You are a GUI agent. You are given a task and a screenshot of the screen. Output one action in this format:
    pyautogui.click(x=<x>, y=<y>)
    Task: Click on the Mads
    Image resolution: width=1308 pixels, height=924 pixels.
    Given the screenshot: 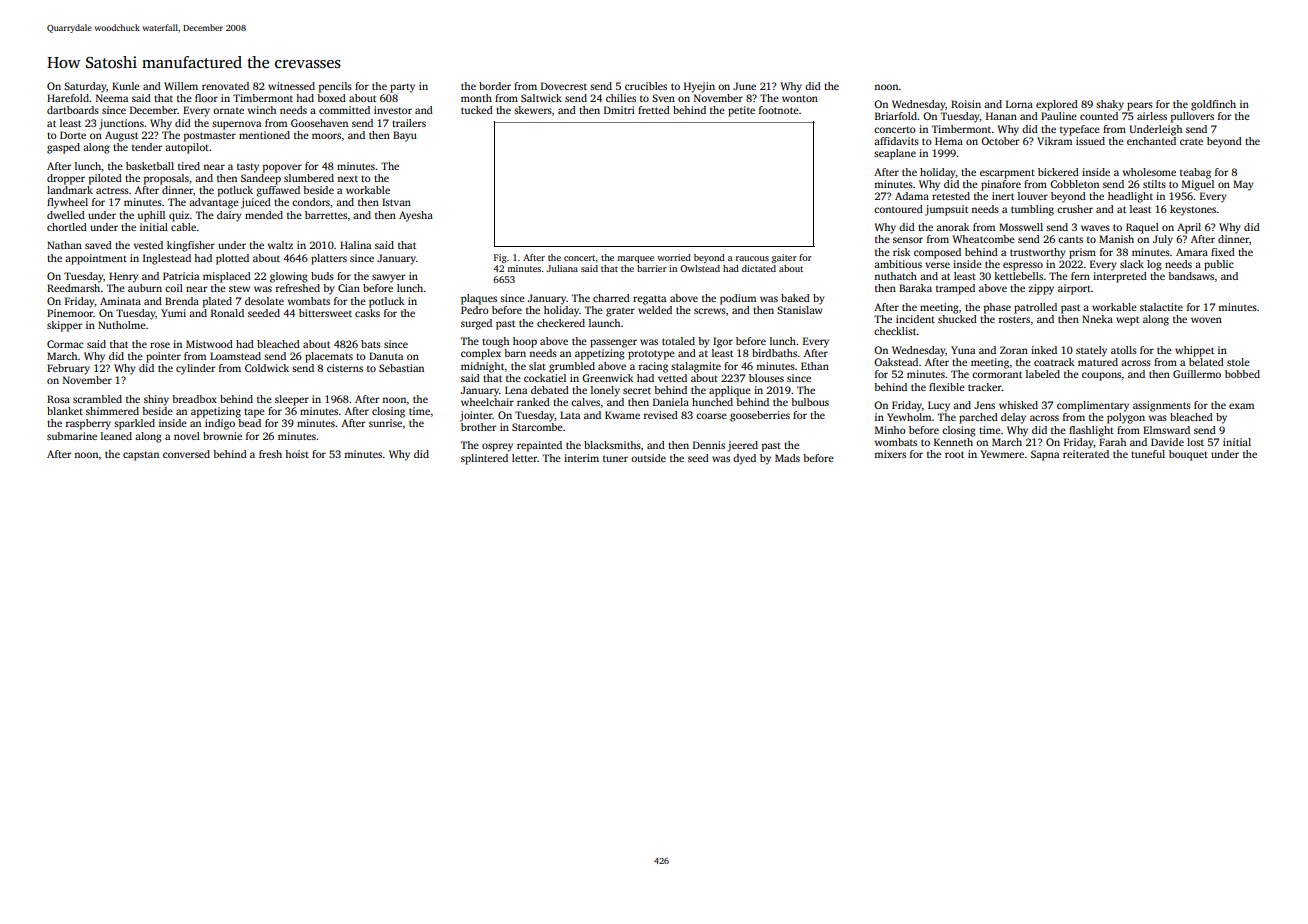 What is the action you would take?
    pyautogui.click(x=787, y=458)
